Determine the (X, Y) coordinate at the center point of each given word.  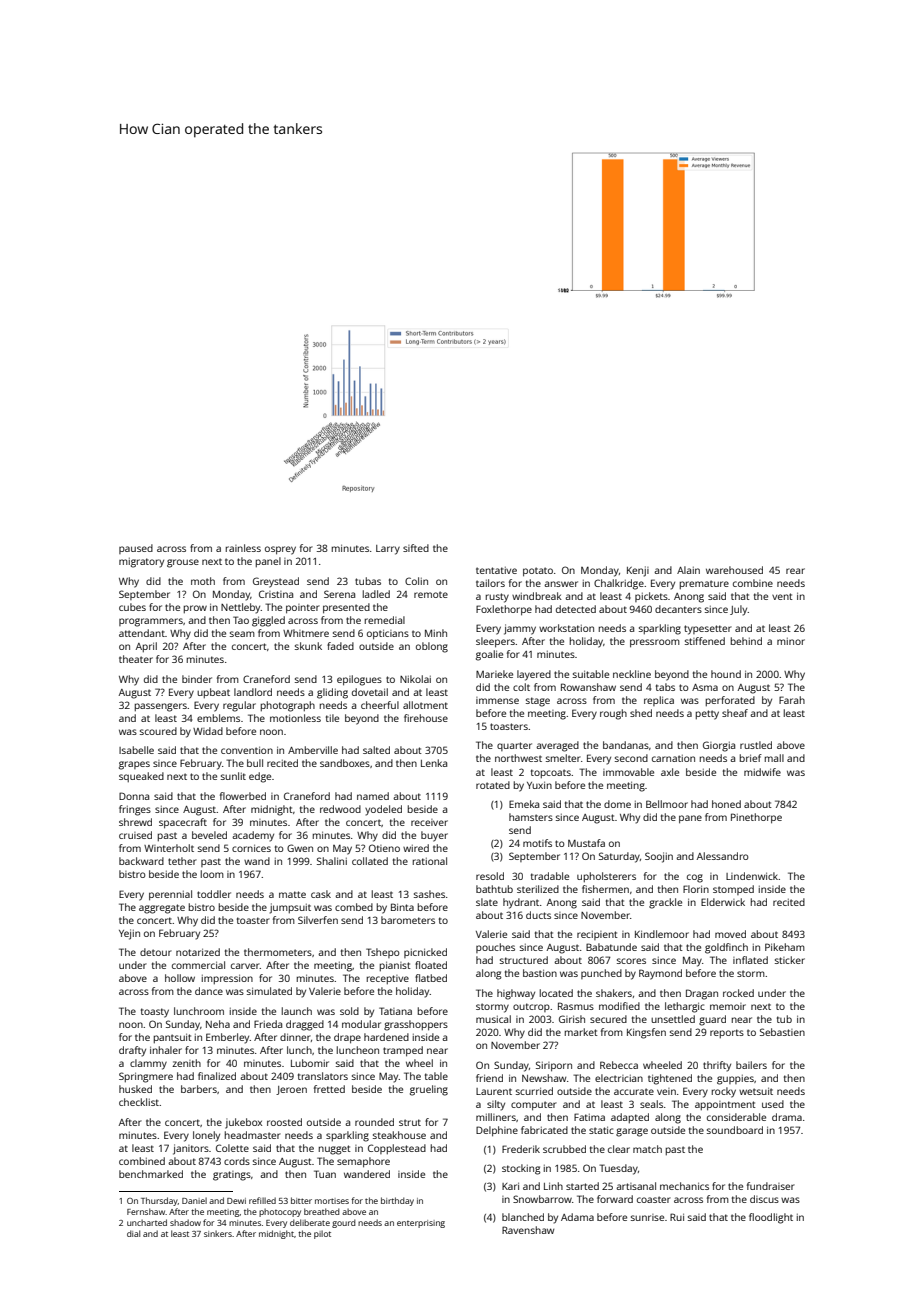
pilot (322, 1234)
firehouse (426, 718)
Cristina (276, 594)
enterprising (421, 1224)
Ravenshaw (528, 1230)
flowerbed (243, 796)
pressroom (655, 643)
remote (431, 594)
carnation (673, 758)
